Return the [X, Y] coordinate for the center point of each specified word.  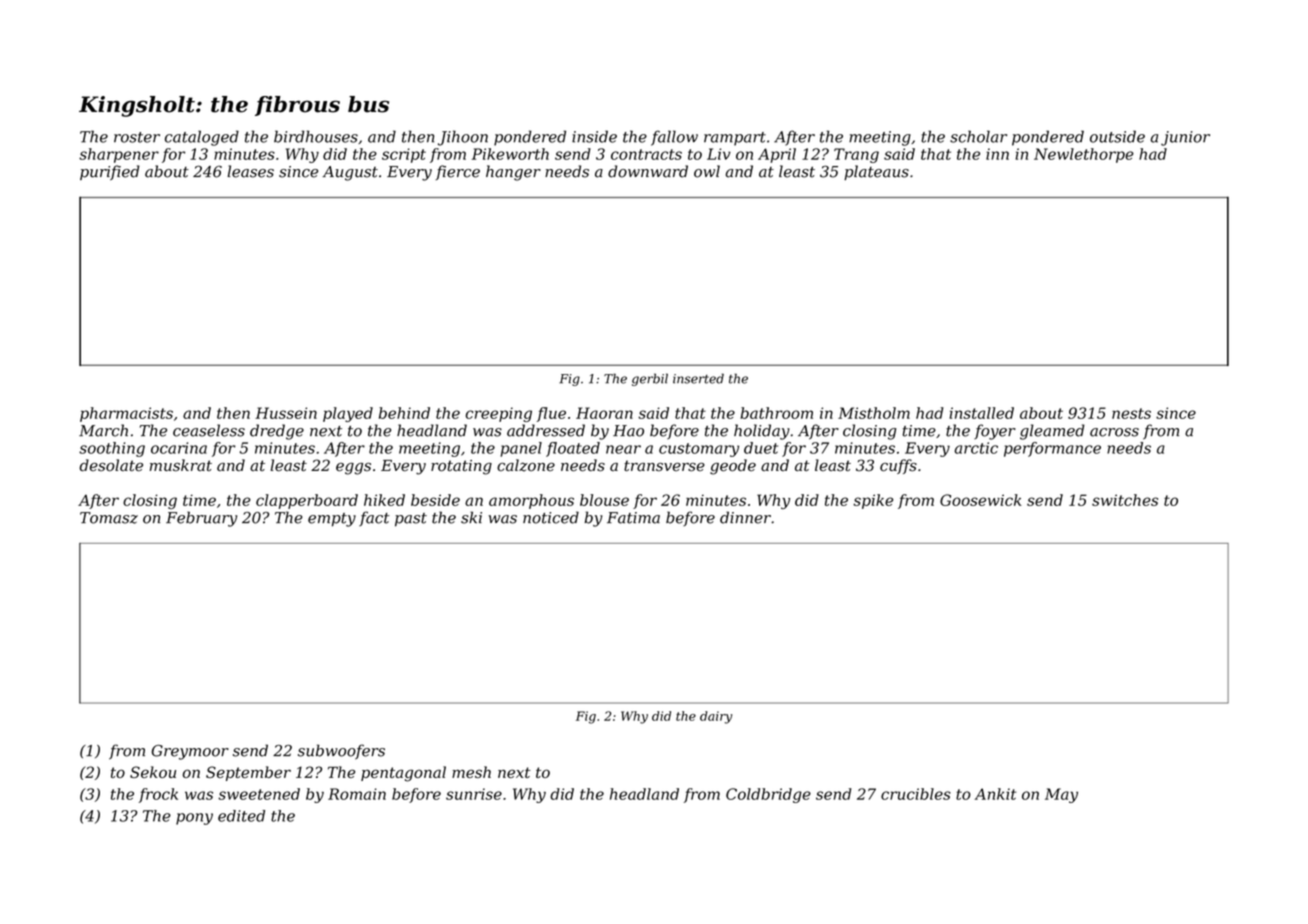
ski [471, 517]
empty [332, 520]
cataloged [202, 138]
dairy [716, 717]
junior [1185, 138]
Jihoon [463, 138]
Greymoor [190, 752]
